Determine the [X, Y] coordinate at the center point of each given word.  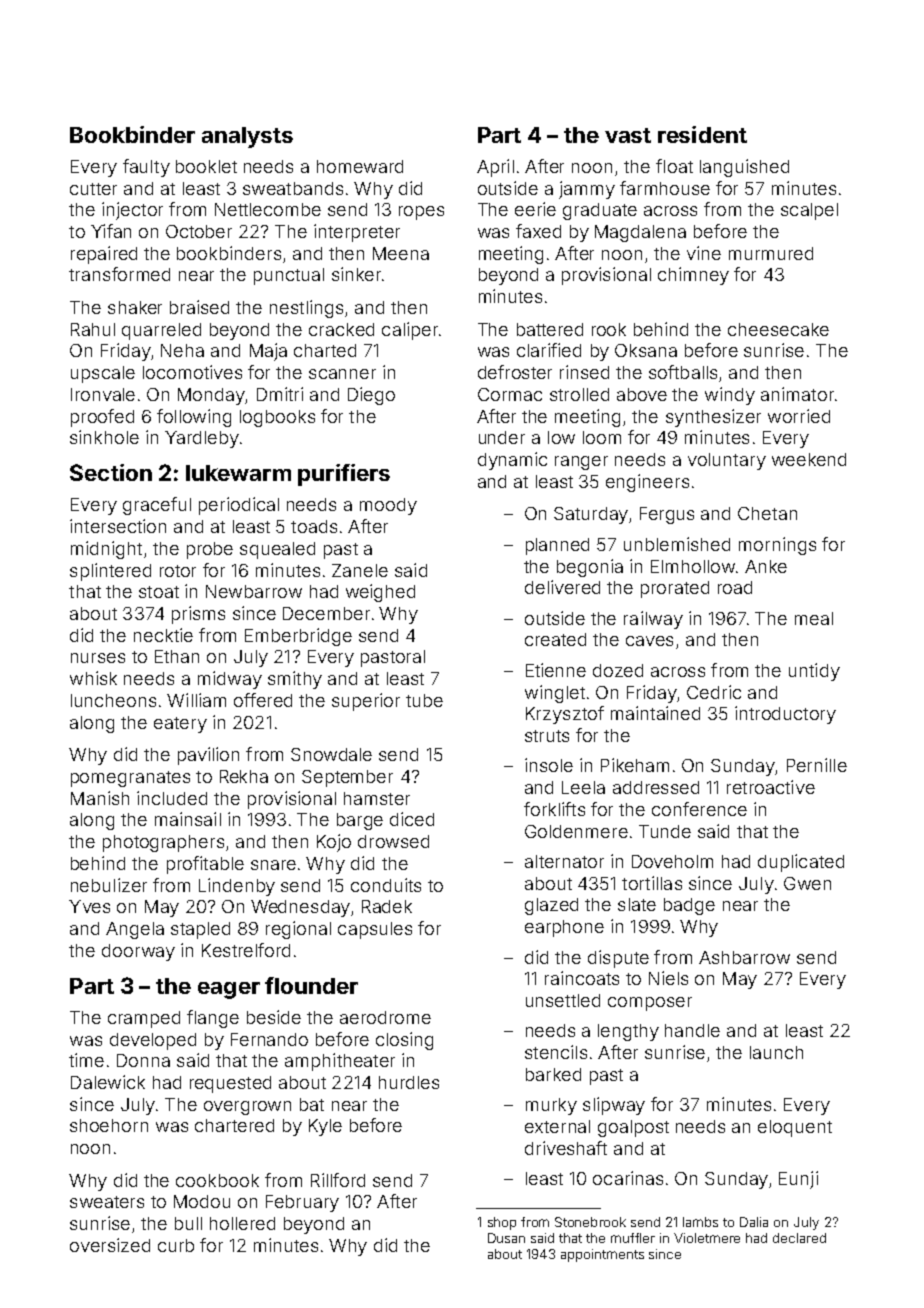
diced [412, 819]
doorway [138, 952]
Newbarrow [254, 591]
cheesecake [778, 329]
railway [653, 620]
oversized [110, 1245]
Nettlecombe [268, 209]
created [555, 639]
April [495, 168]
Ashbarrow [744, 957]
